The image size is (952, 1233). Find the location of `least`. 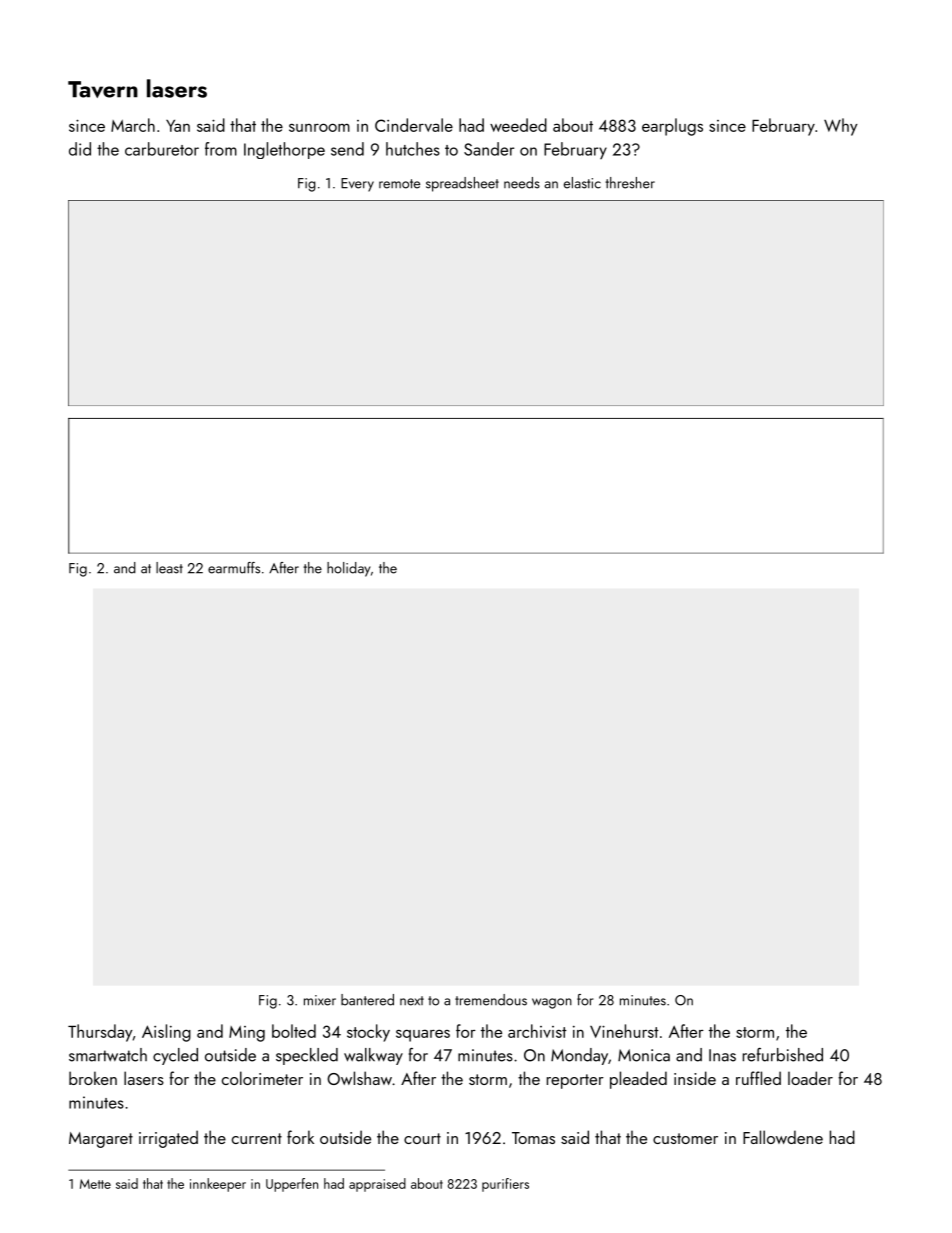

least is located at coordinates (169, 568).
